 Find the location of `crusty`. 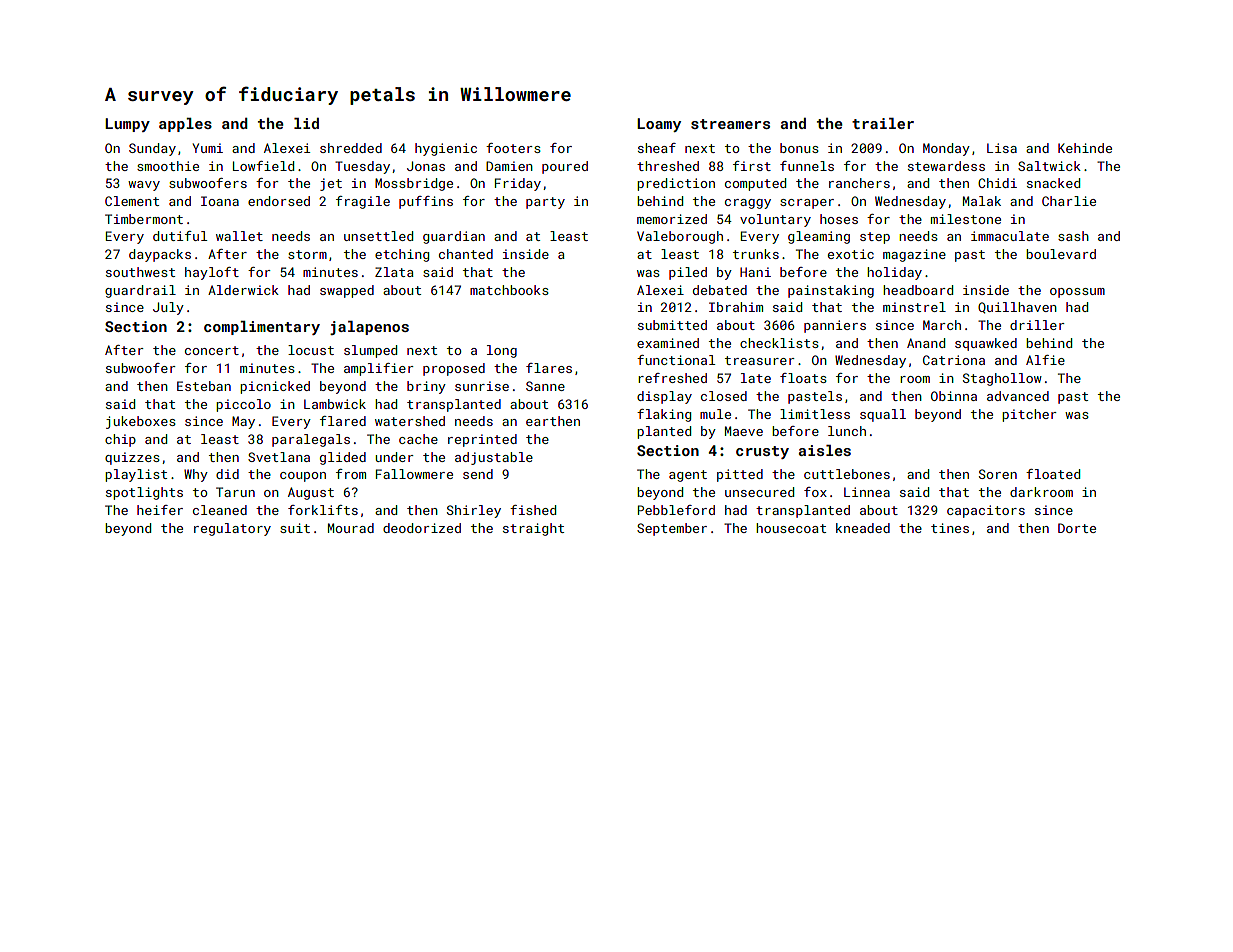

crusty is located at coordinates (762, 452).
